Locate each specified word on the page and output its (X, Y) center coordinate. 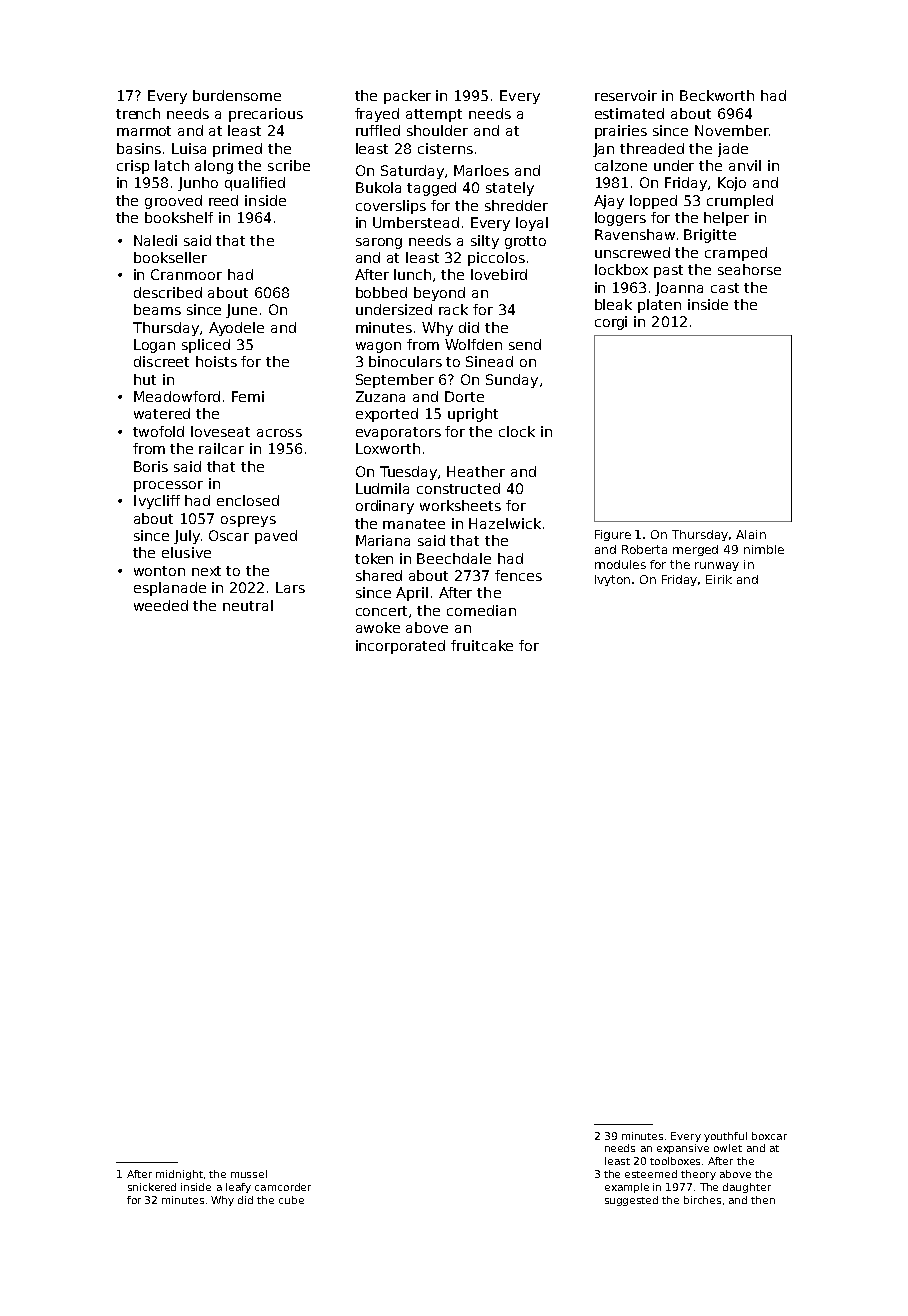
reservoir (626, 95)
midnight (179, 1175)
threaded (652, 148)
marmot (144, 131)
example (627, 1188)
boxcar (769, 1136)
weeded (161, 605)
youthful (725, 1137)
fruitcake (482, 645)
